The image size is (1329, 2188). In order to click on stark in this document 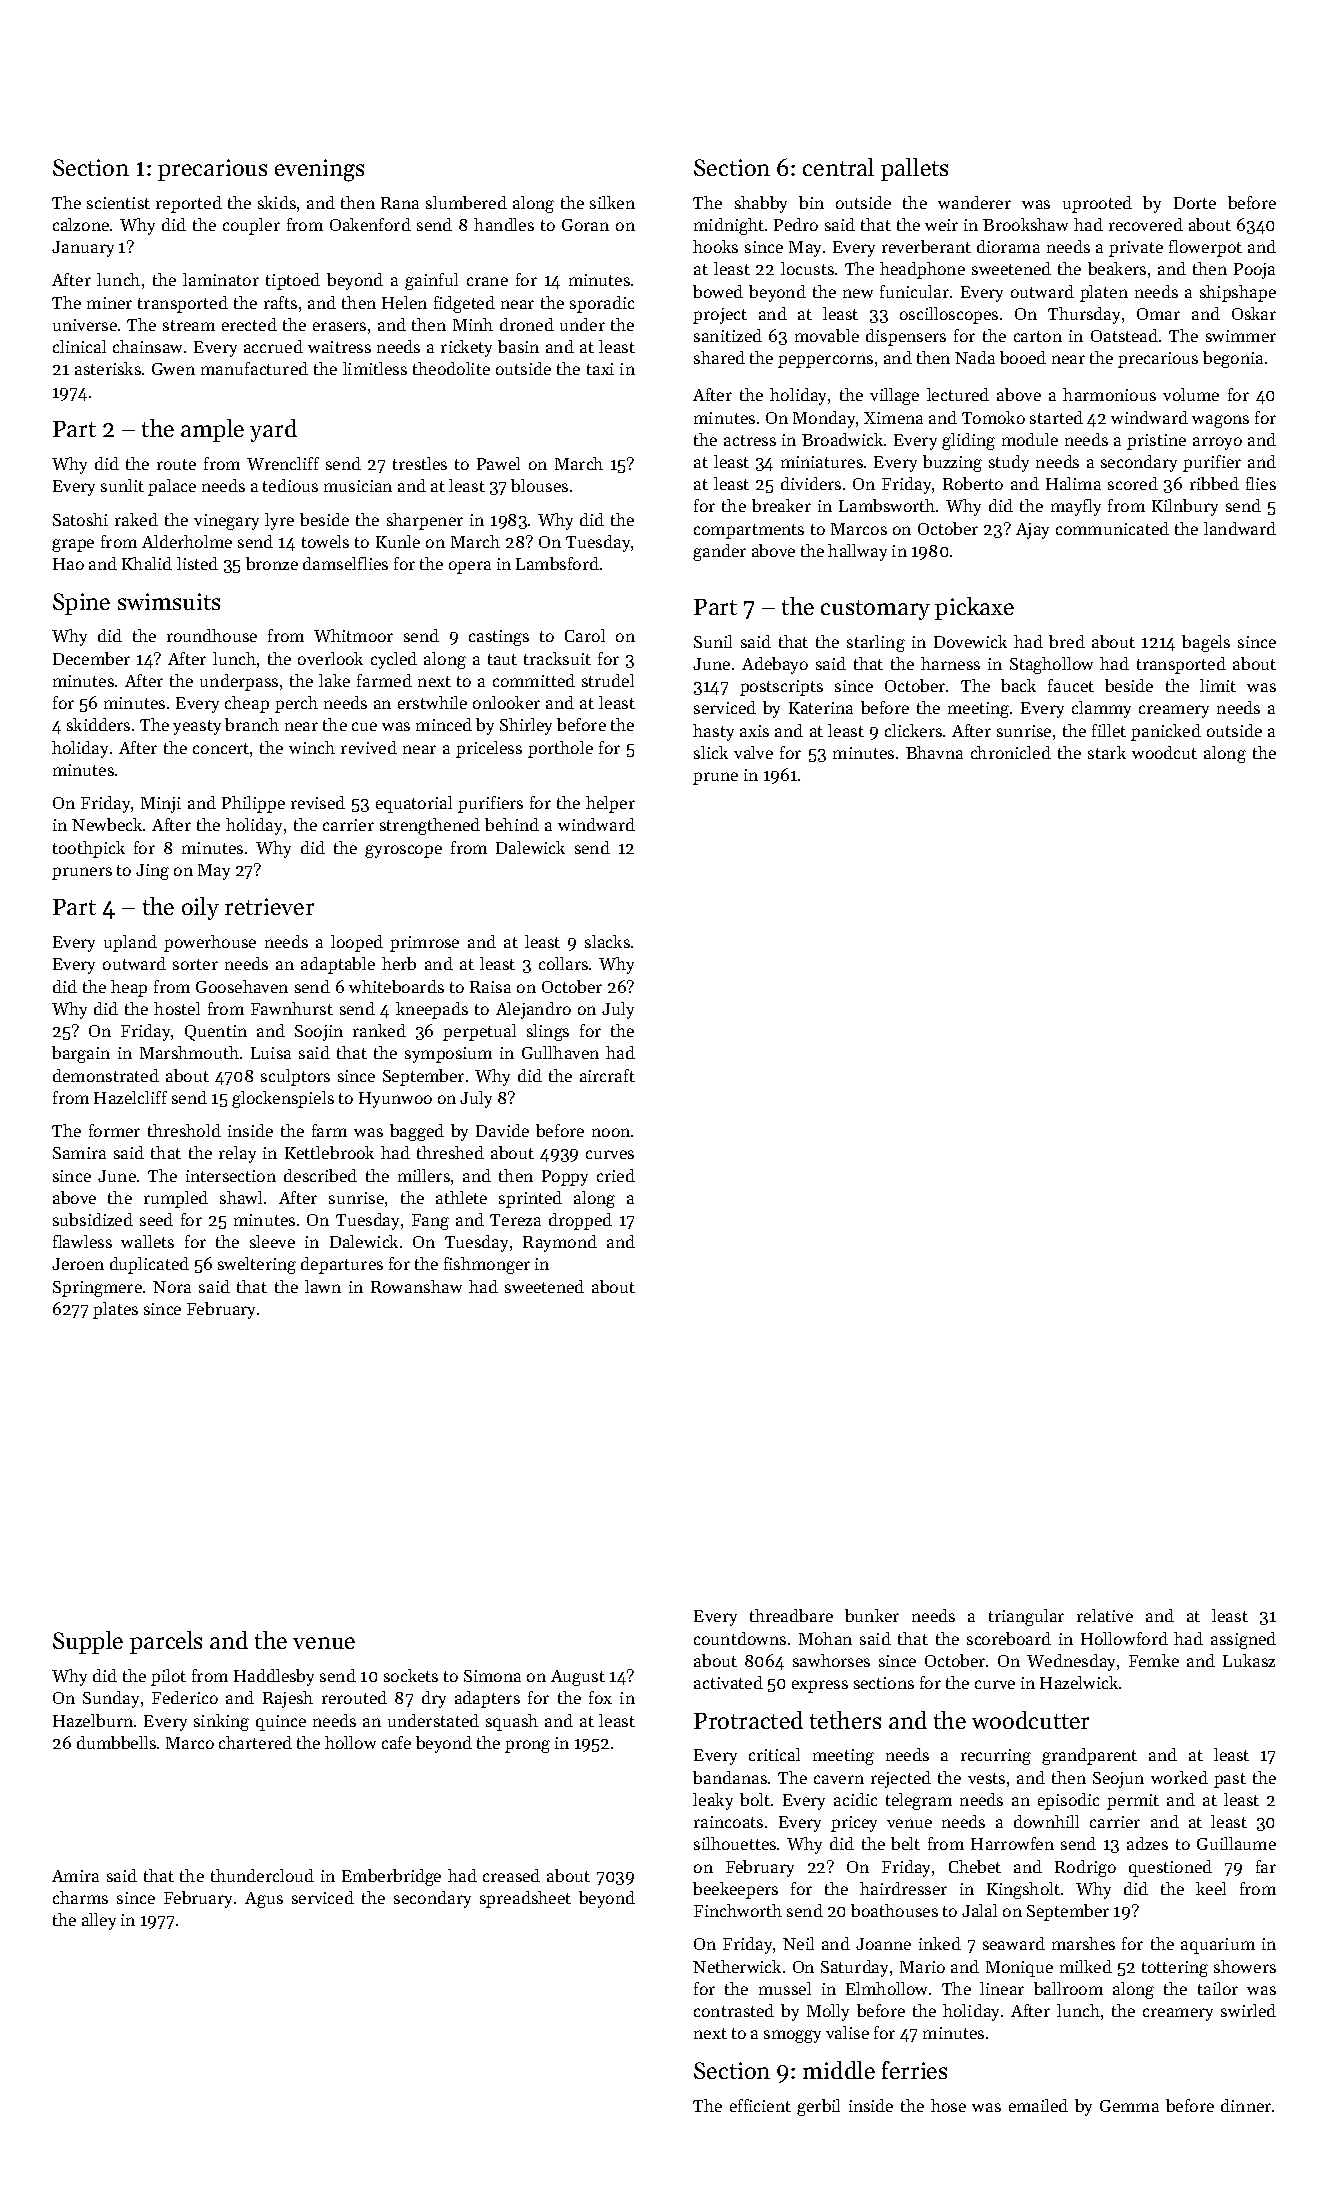, I will do `click(1107, 752)`.
